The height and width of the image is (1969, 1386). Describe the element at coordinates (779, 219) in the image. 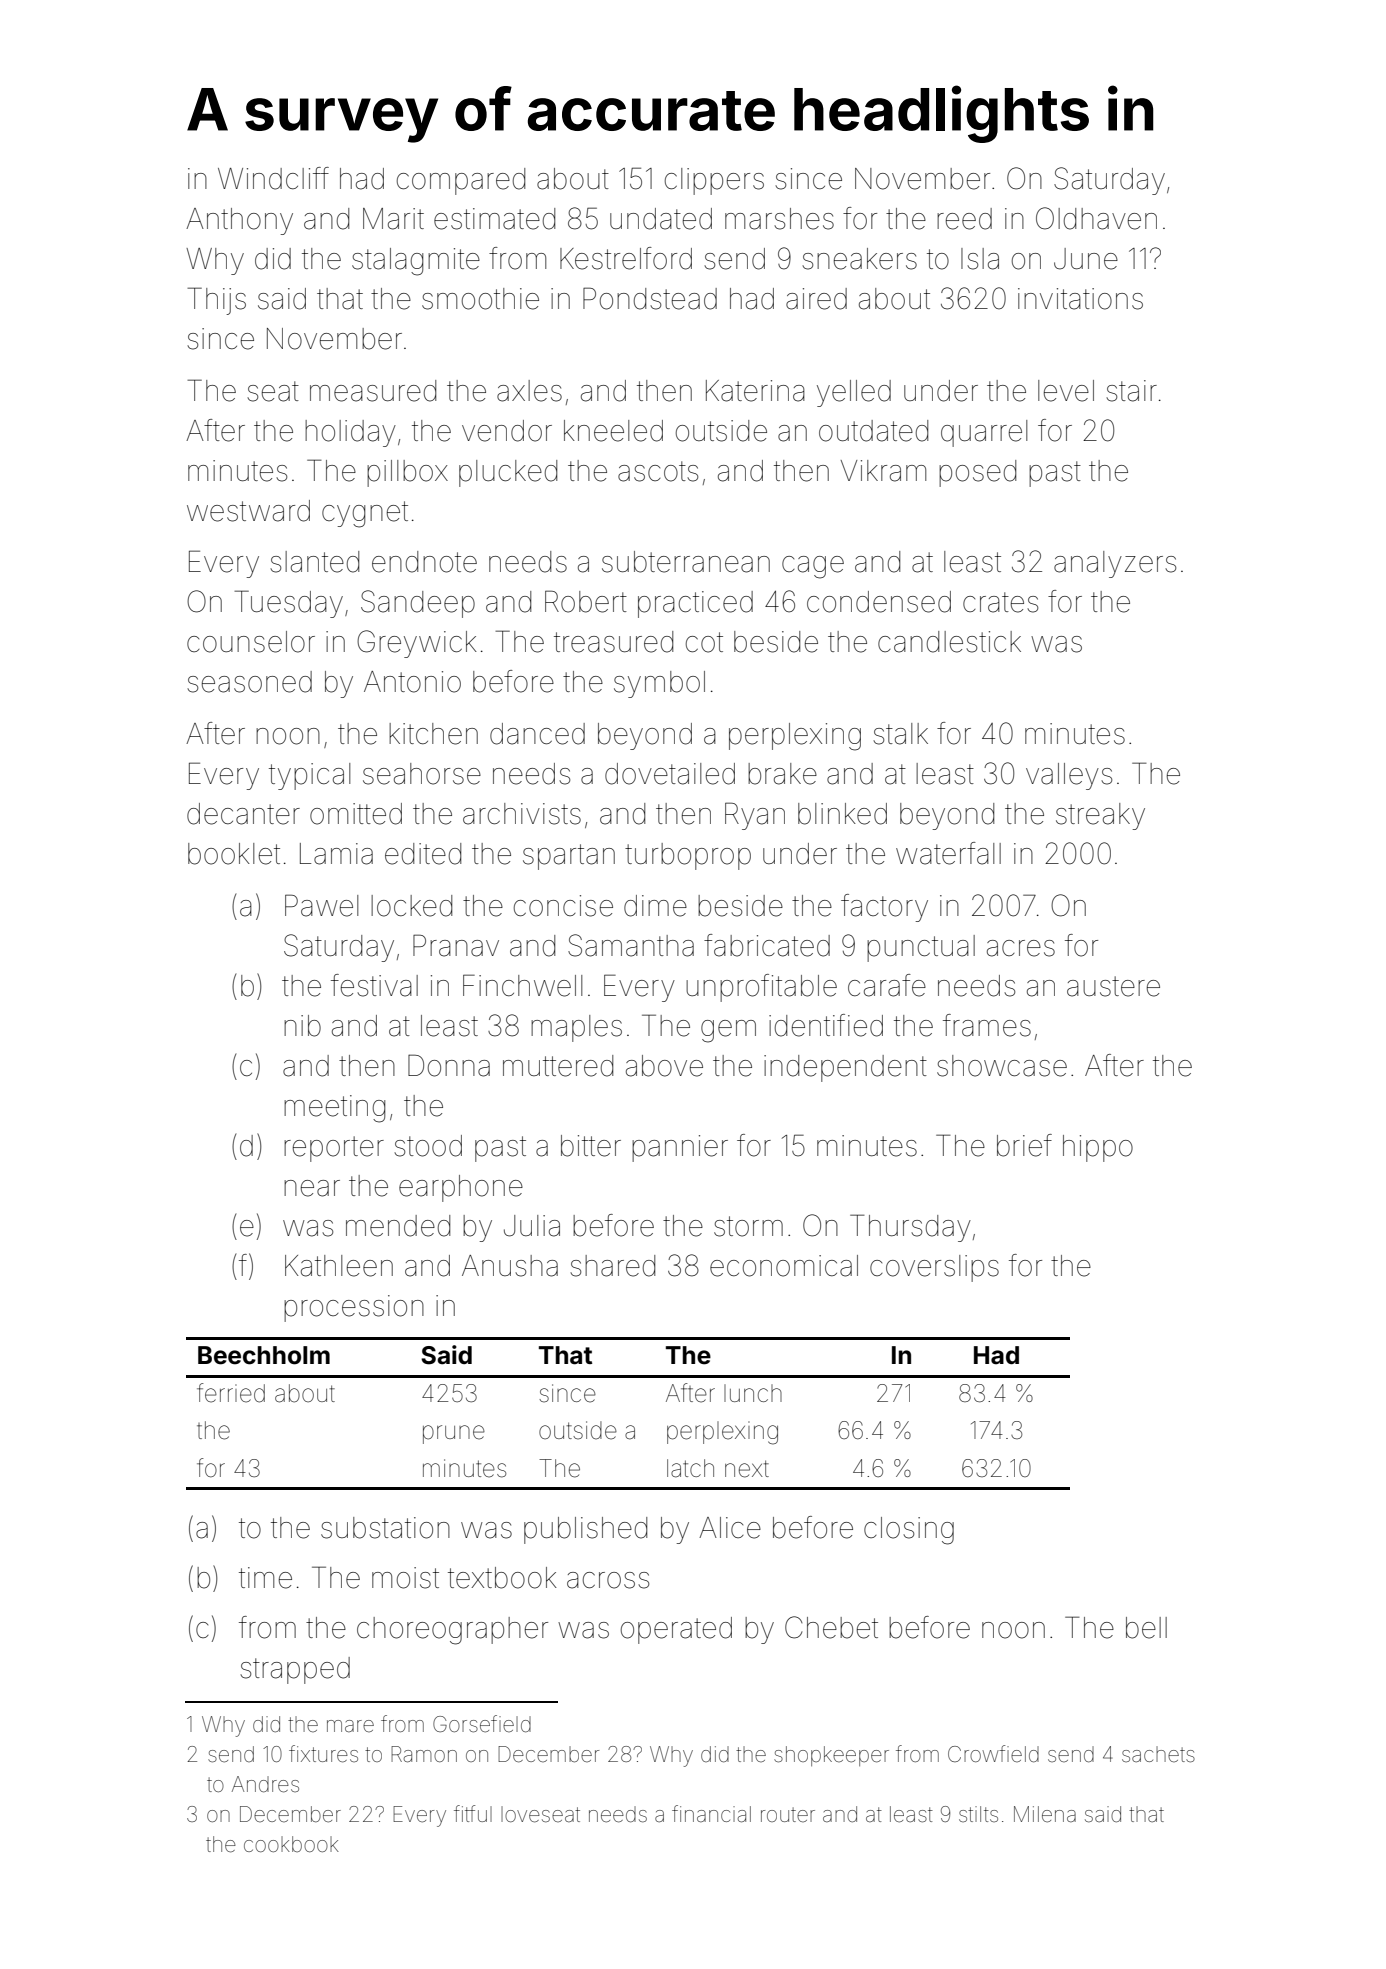

I see `marshes` at that location.
